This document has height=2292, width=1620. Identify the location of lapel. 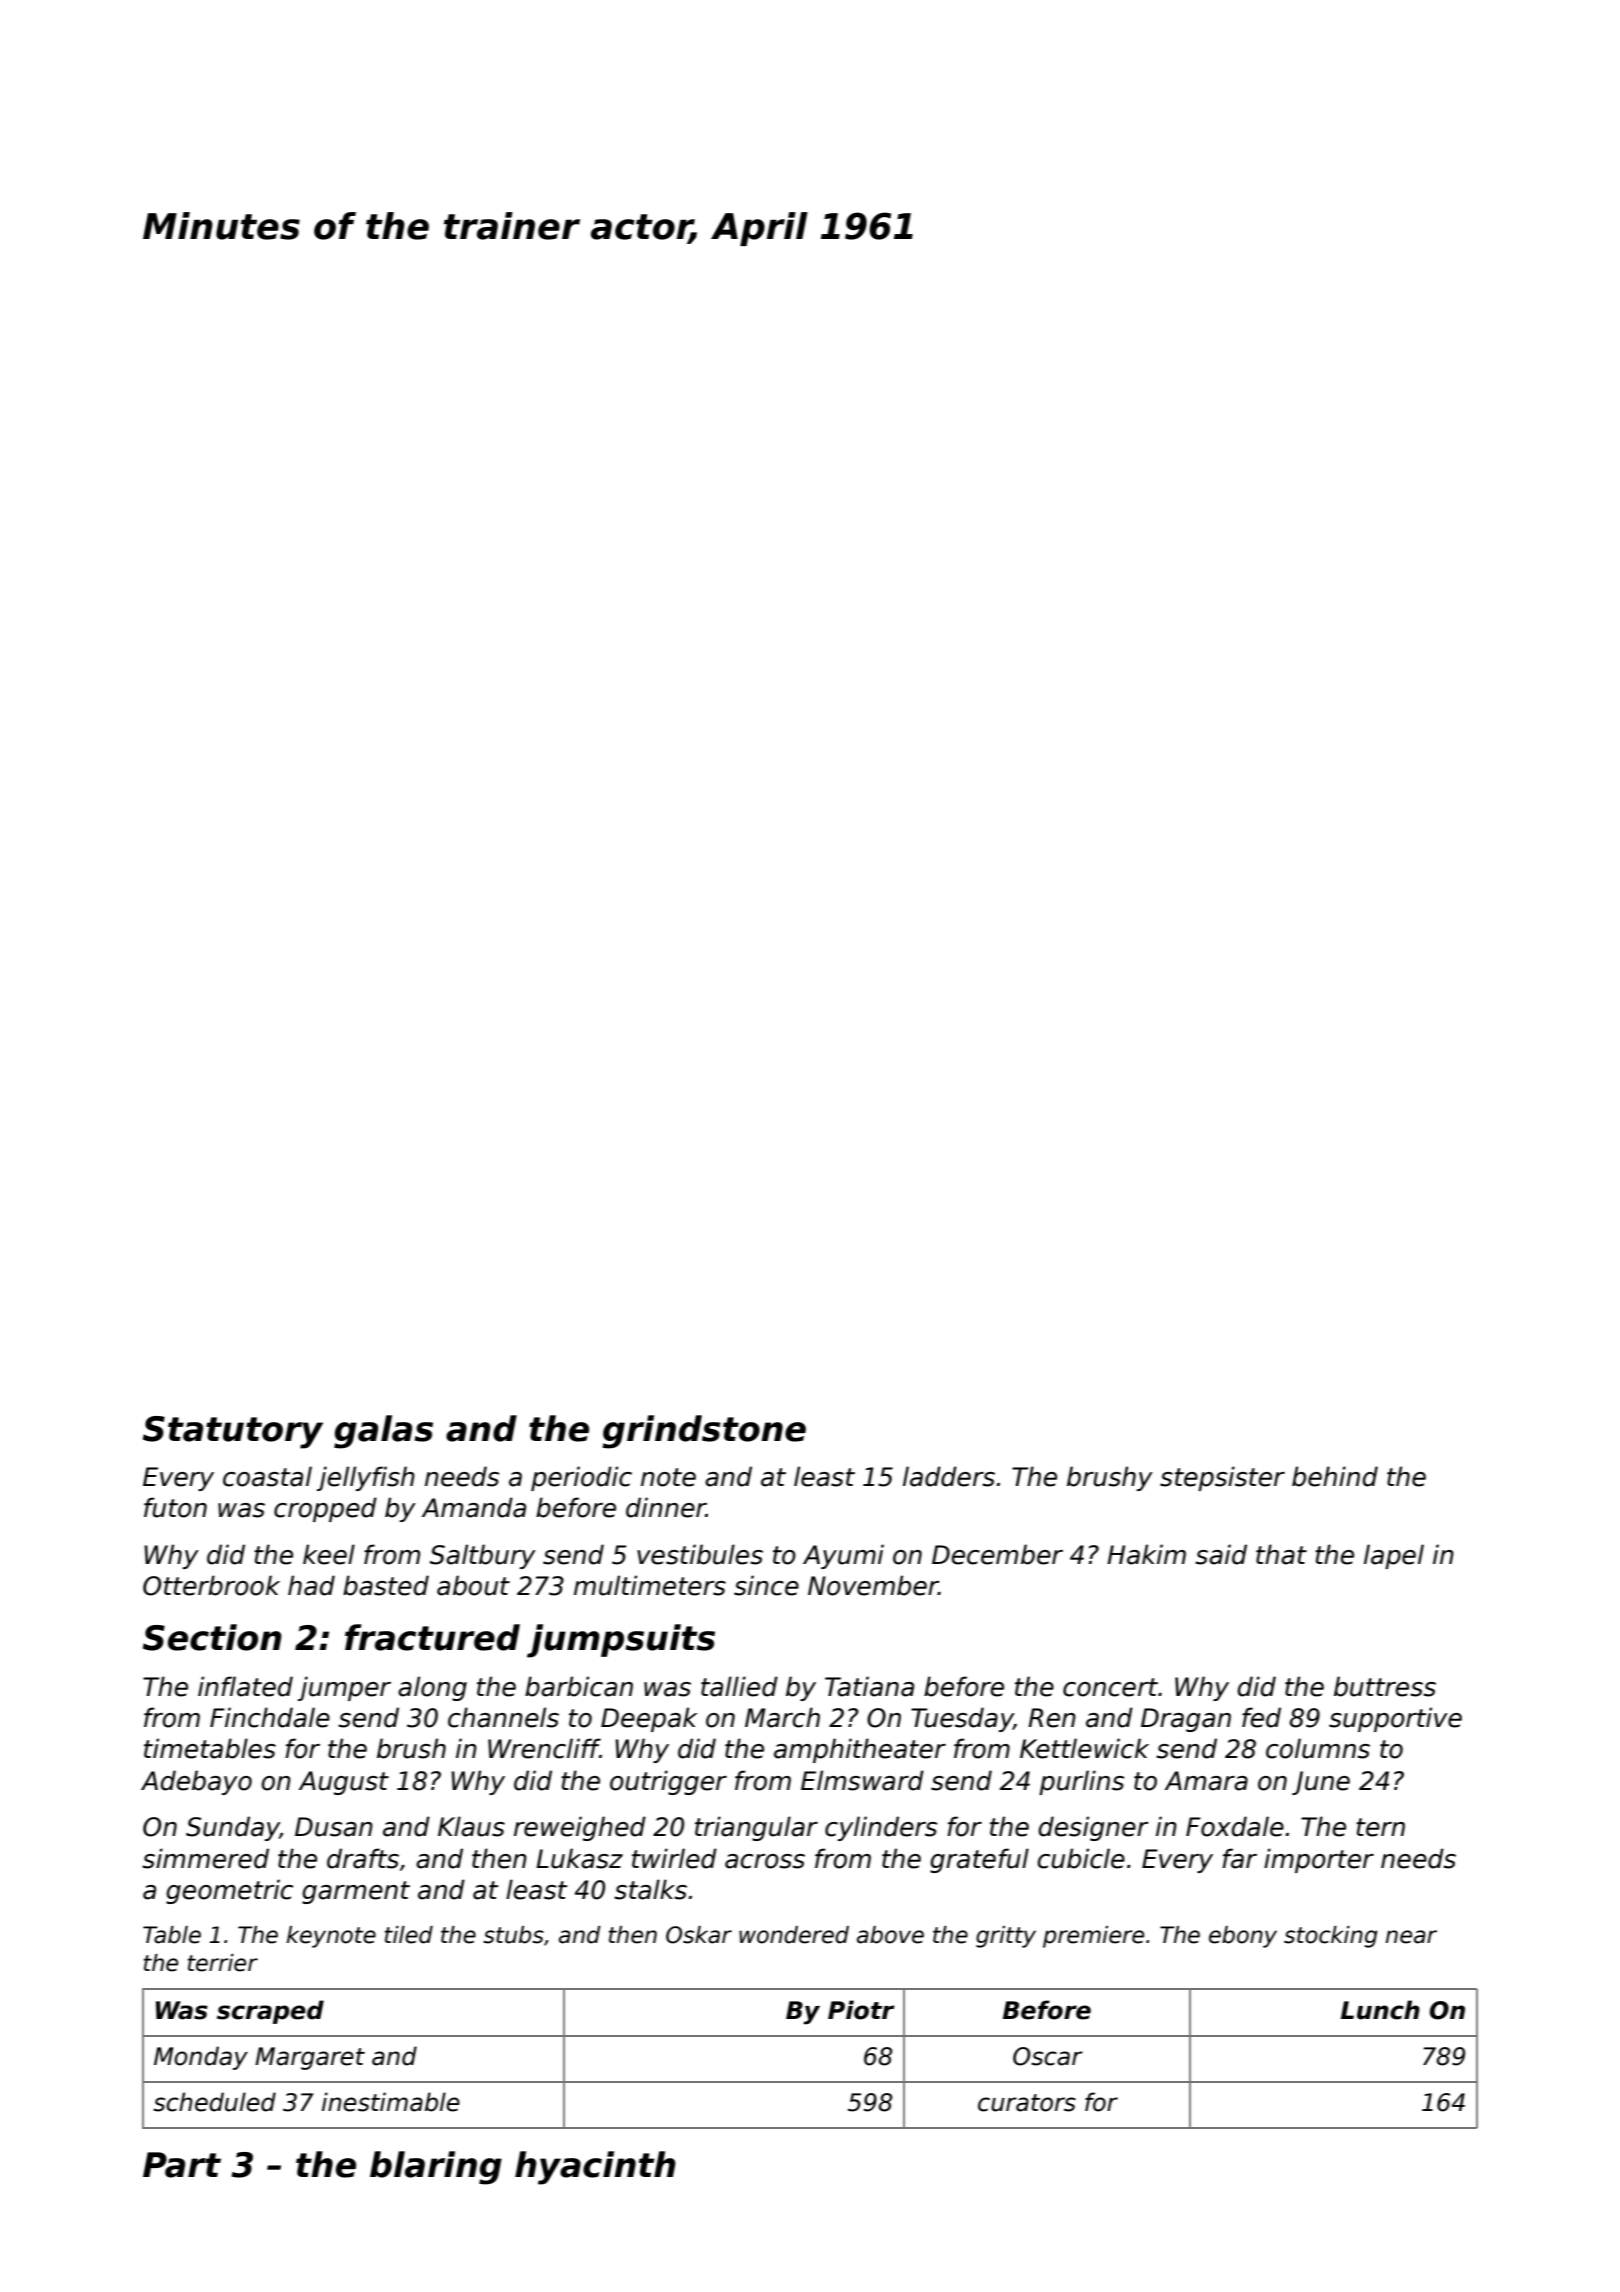
(1394, 1556).
